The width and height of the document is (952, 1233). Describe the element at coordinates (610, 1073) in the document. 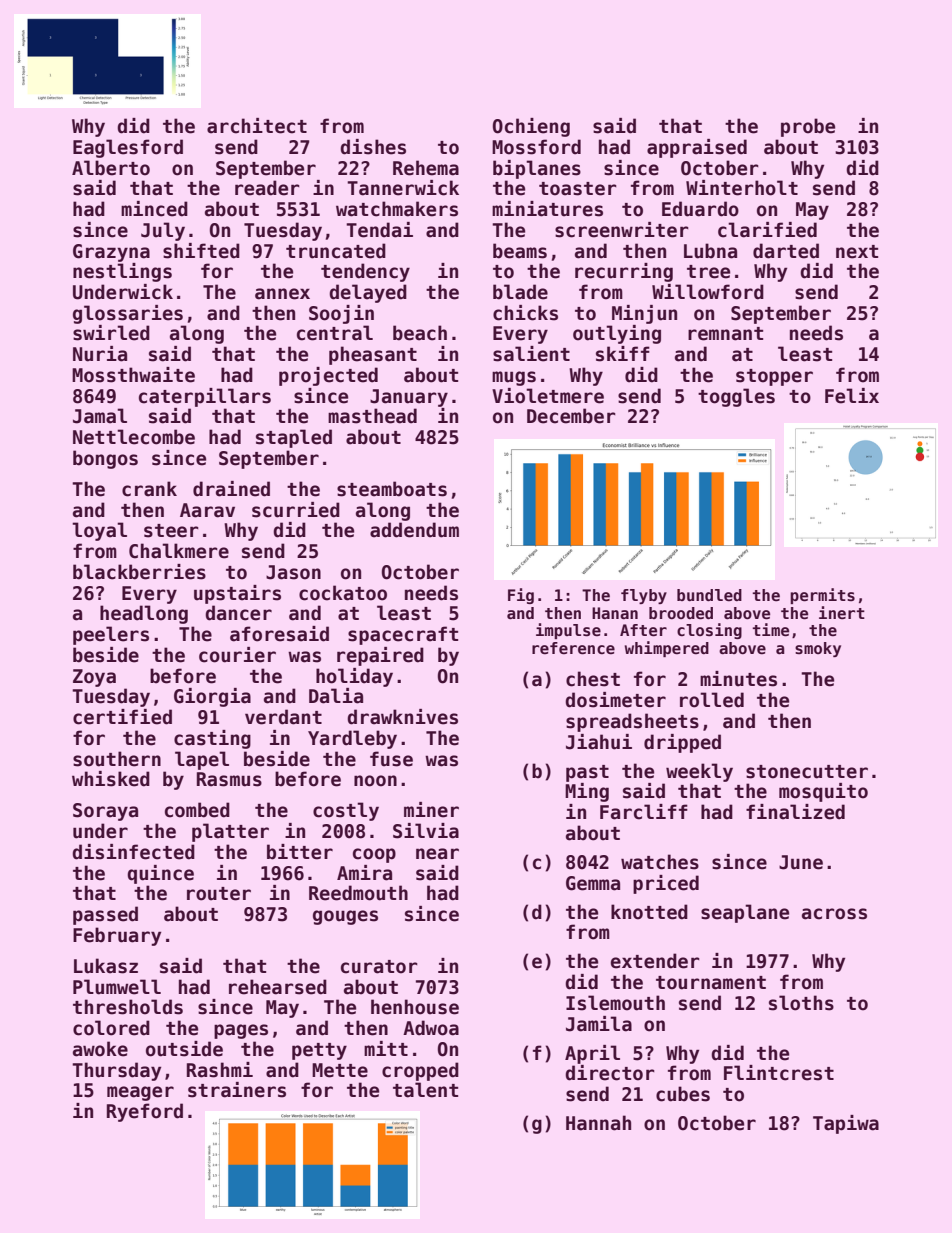

I see `director` at that location.
